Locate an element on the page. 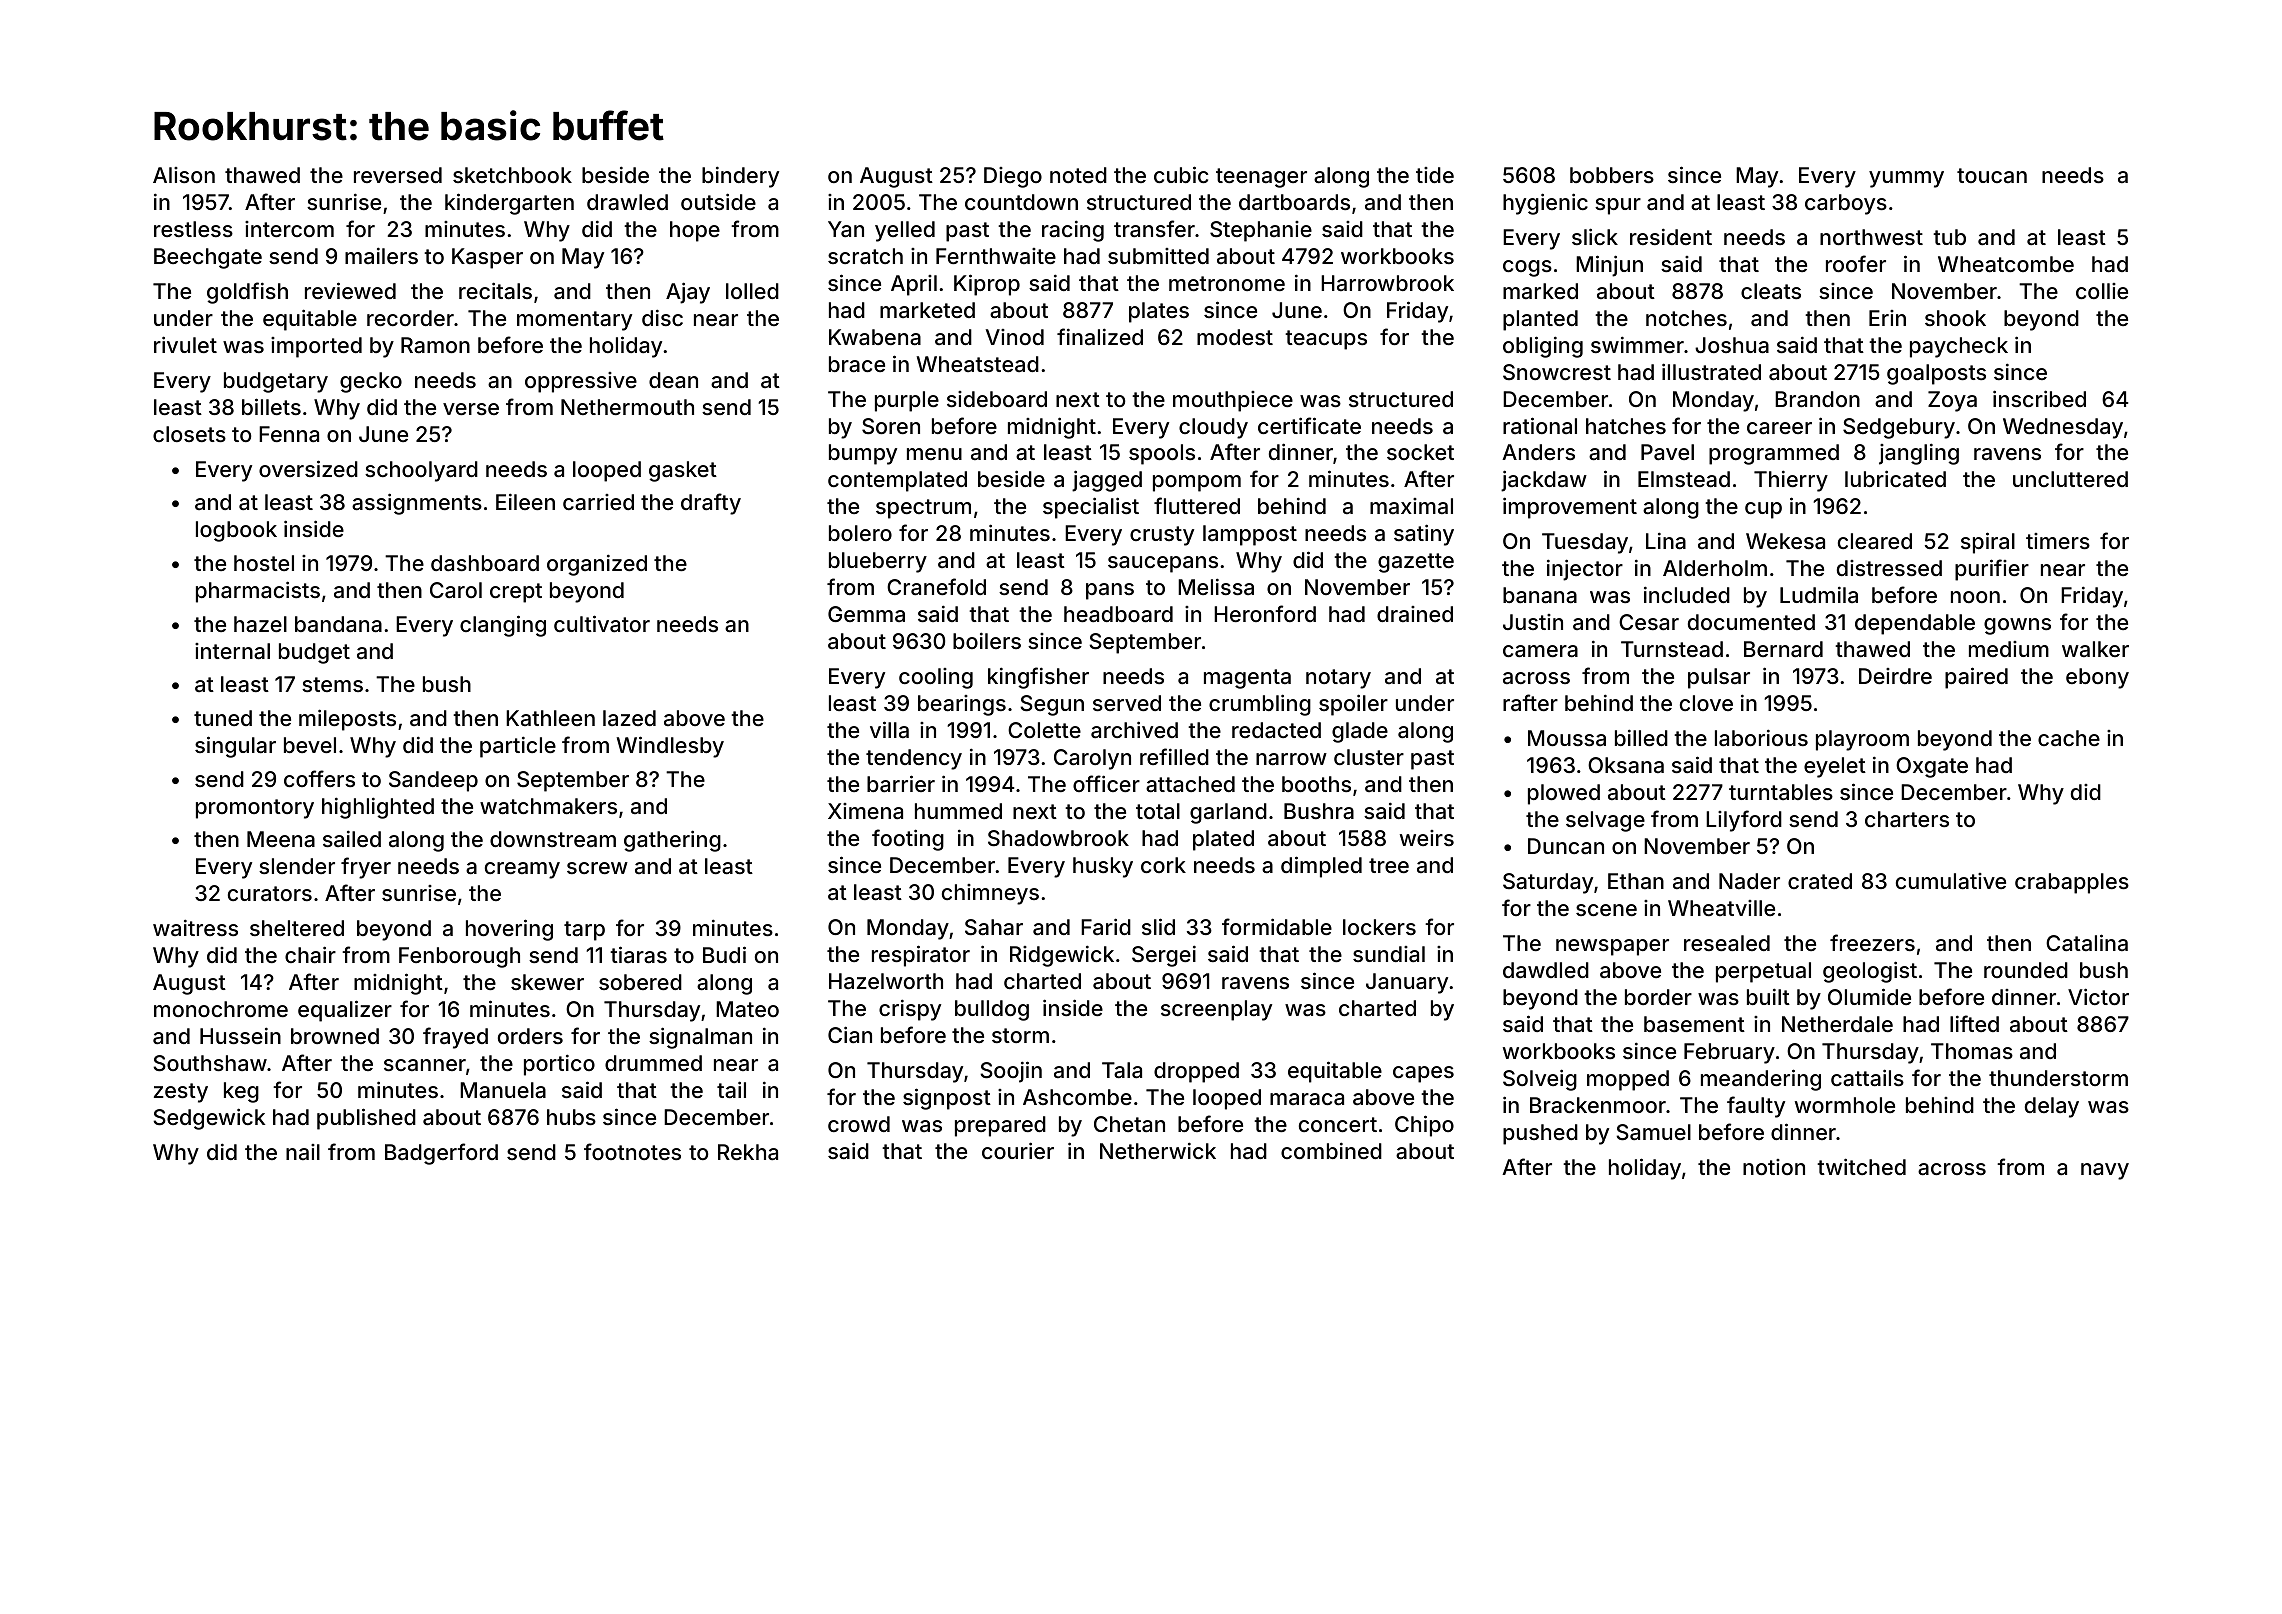 This image has height=1614, width=2282. Oxgate is located at coordinates (1932, 767).
